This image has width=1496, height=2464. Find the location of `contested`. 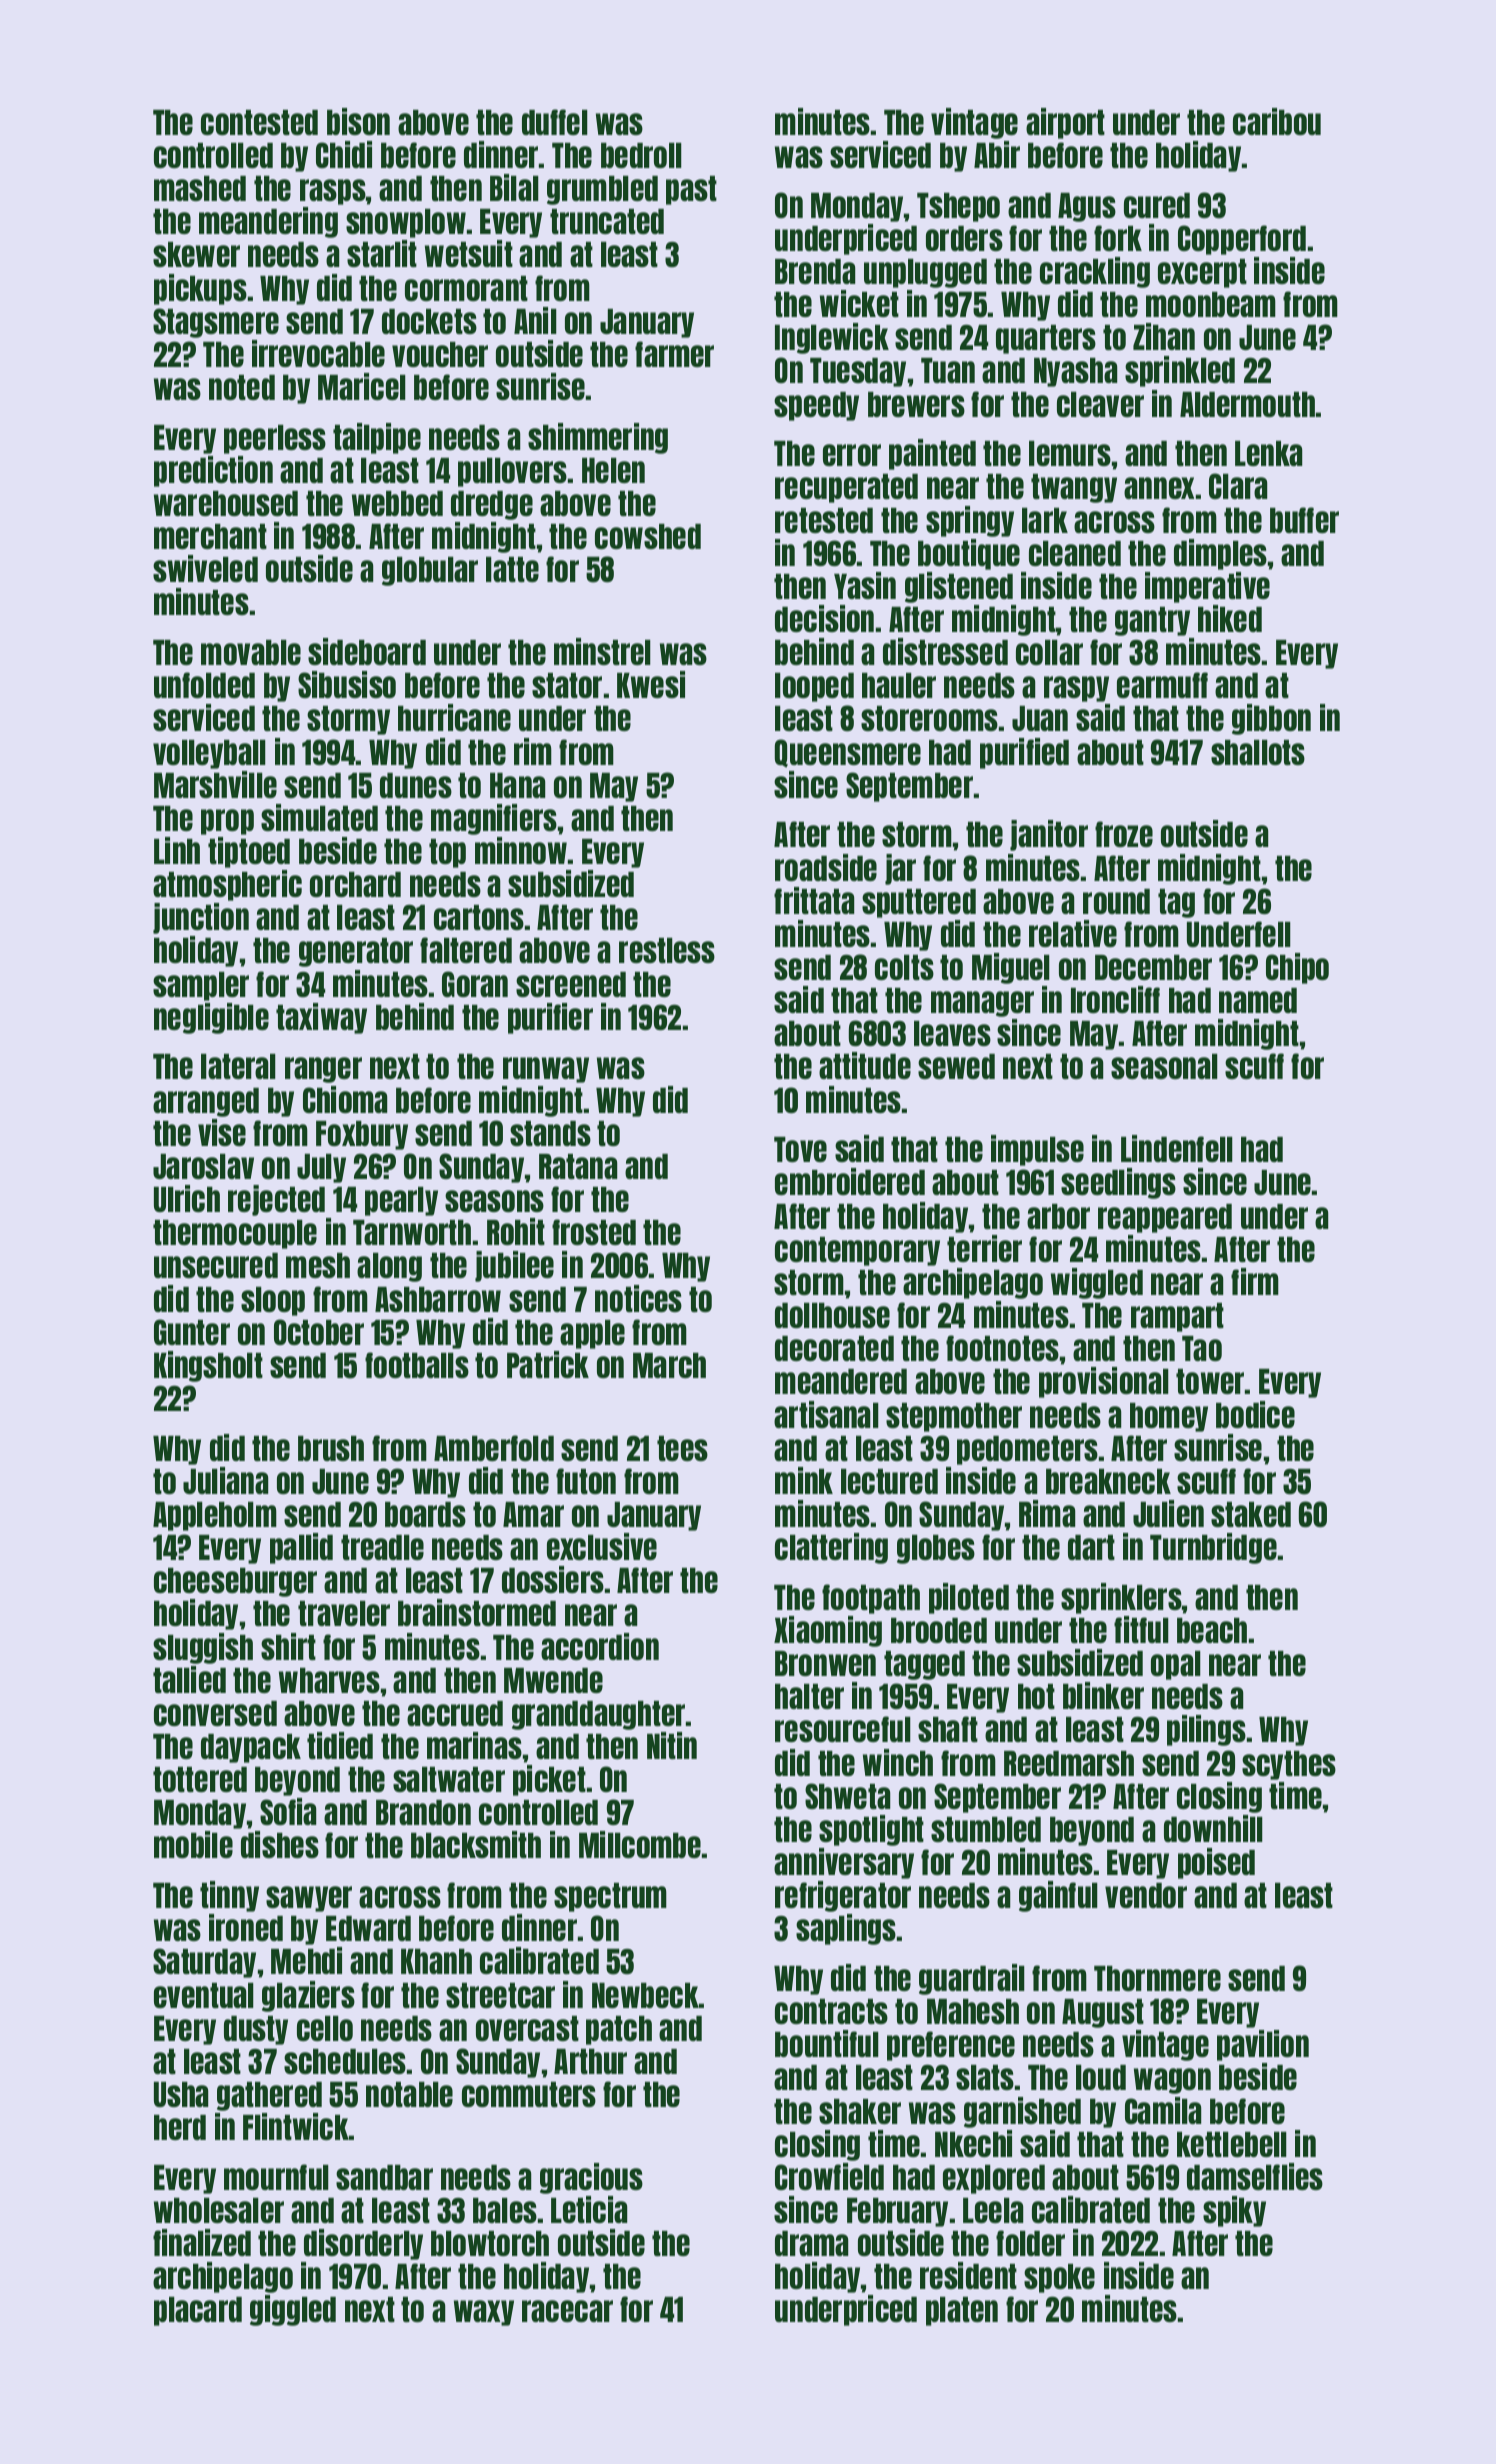

contested is located at coordinates (259, 122).
